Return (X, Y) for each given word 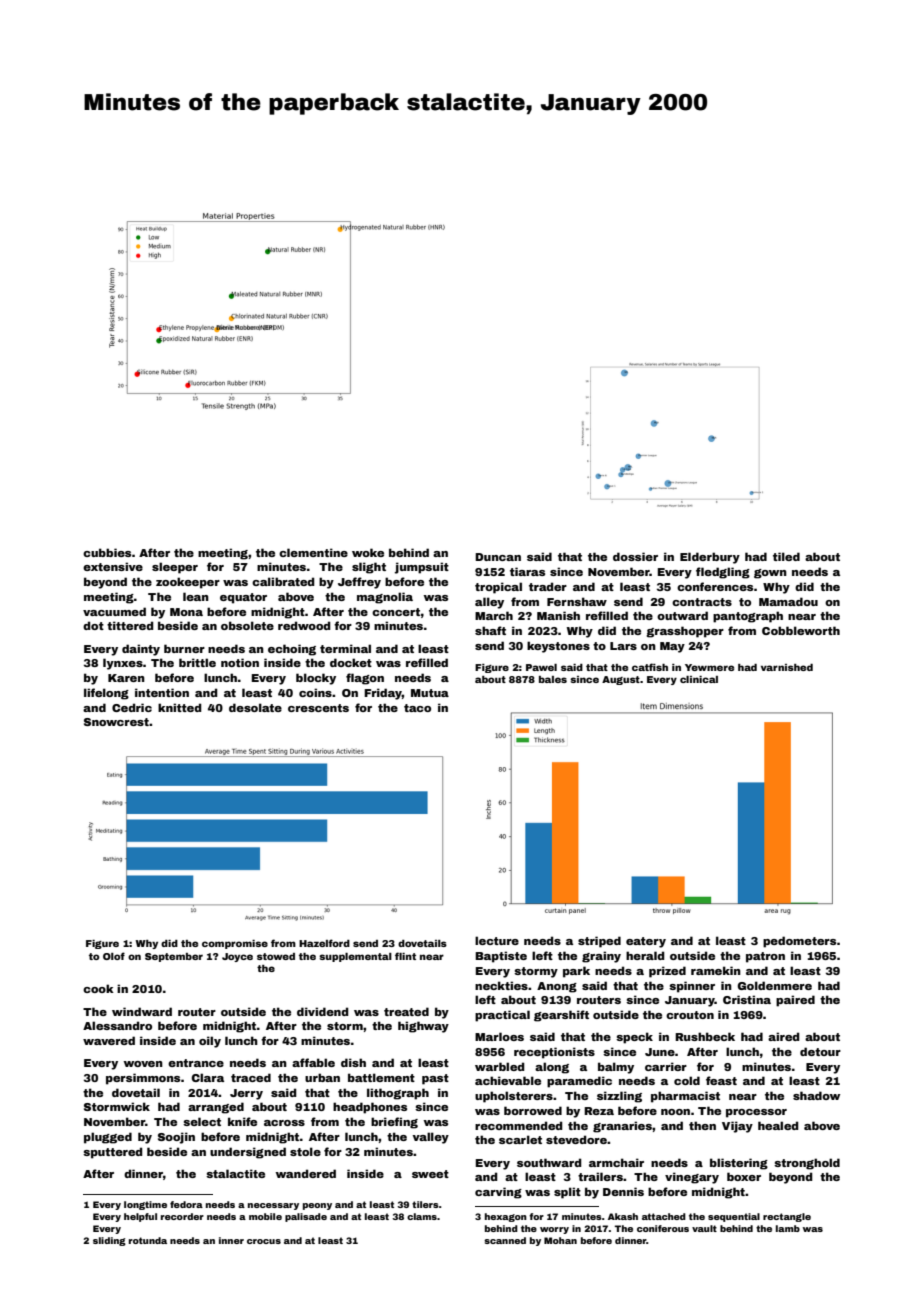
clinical (699, 679)
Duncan (498, 557)
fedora (186, 1204)
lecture (497, 940)
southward (549, 1162)
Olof (114, 956)
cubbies (107, 552)
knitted (179, 707)
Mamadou (788, 601)
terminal (345, 648)
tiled (786, 556)
